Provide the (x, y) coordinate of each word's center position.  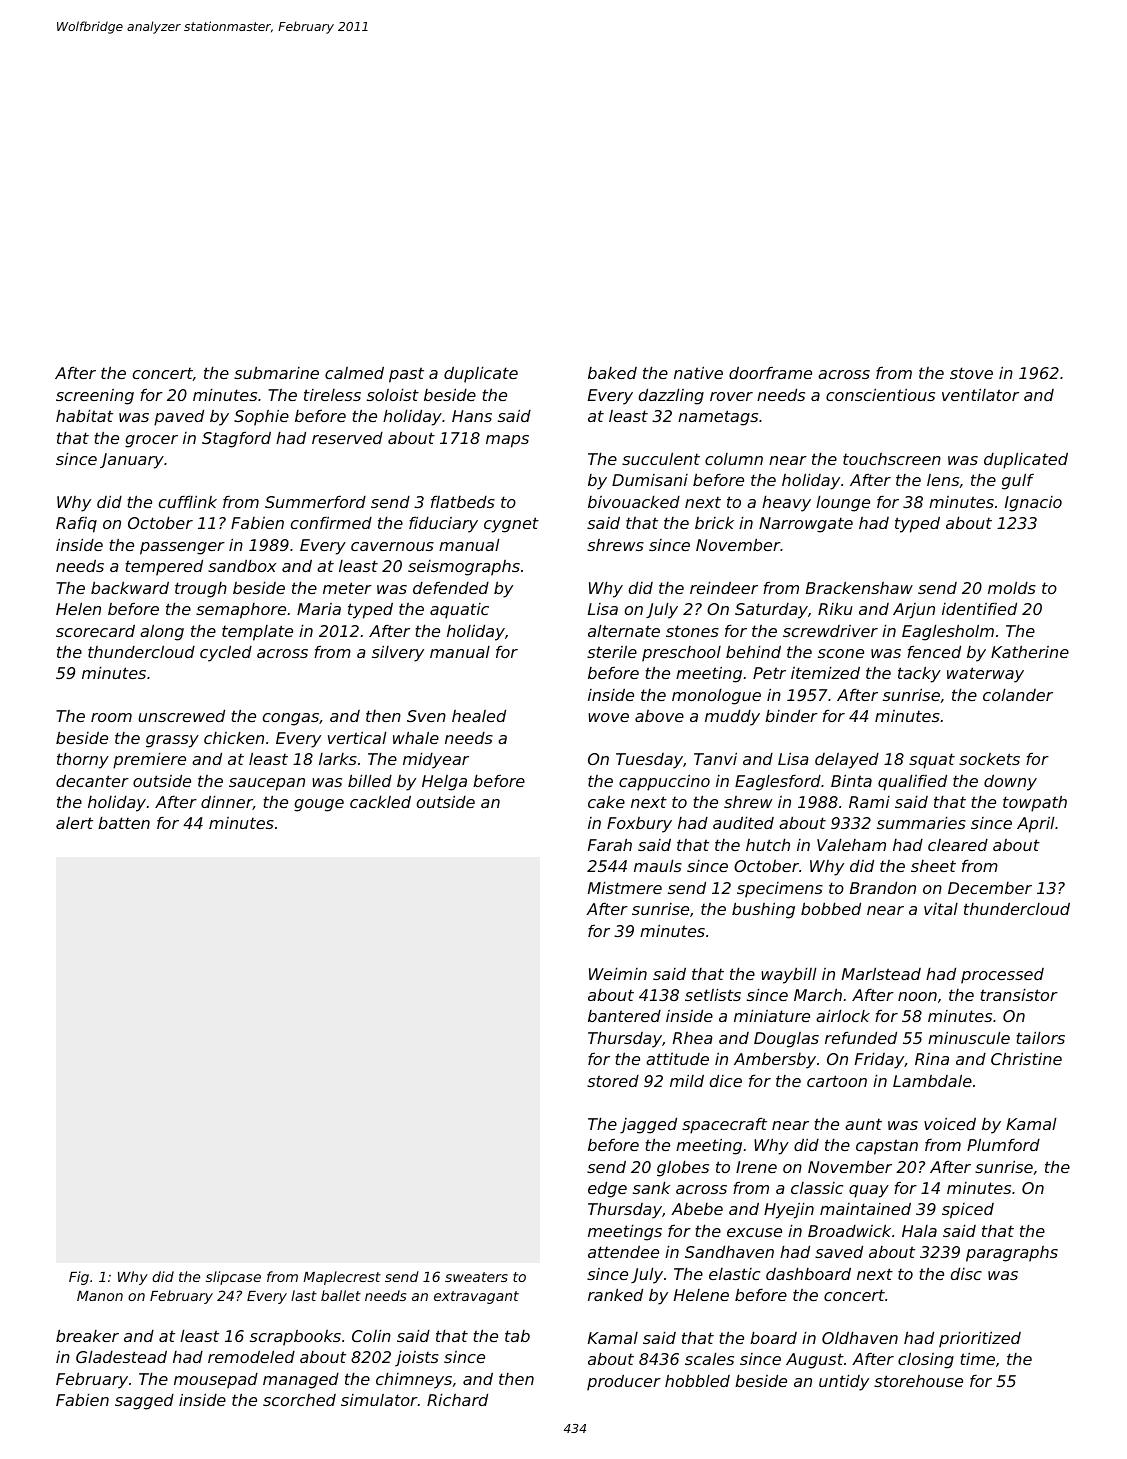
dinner (227, 802)
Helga (444, 783)
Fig (79, 1278)
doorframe (770, 372)
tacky (919, 674)
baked (612, 373)
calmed (354, 372)
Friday (879, 1060)
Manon (100, 1296)
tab (517, 1336)
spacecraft (724, 1126)
